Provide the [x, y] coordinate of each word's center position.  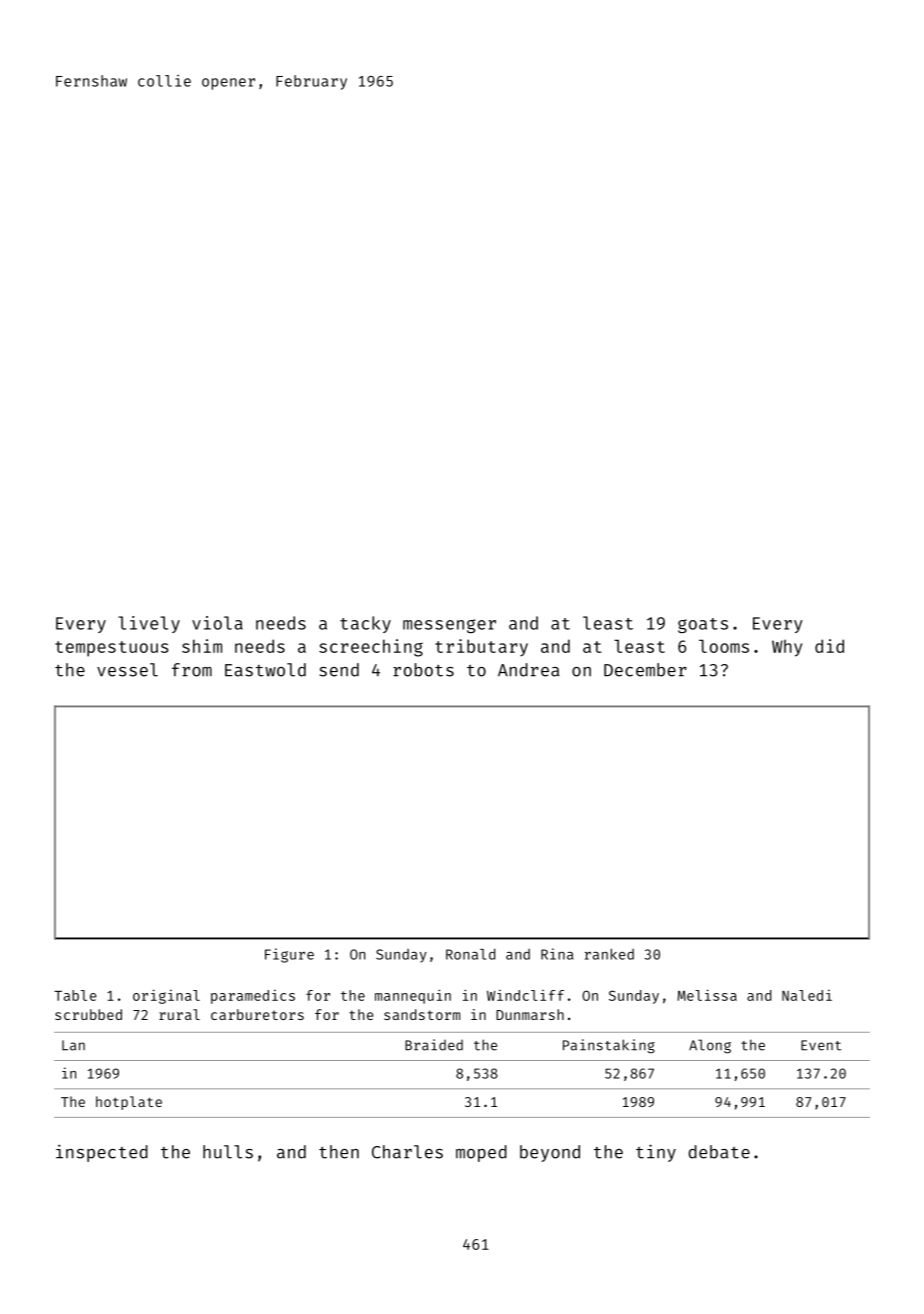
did [829, 646]
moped [481, 1153]
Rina [557, 954]
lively [149, 624]
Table [75, 995]
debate [719, 1152]
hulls [228, 1152]
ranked [609, 954]
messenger [449, 626]
